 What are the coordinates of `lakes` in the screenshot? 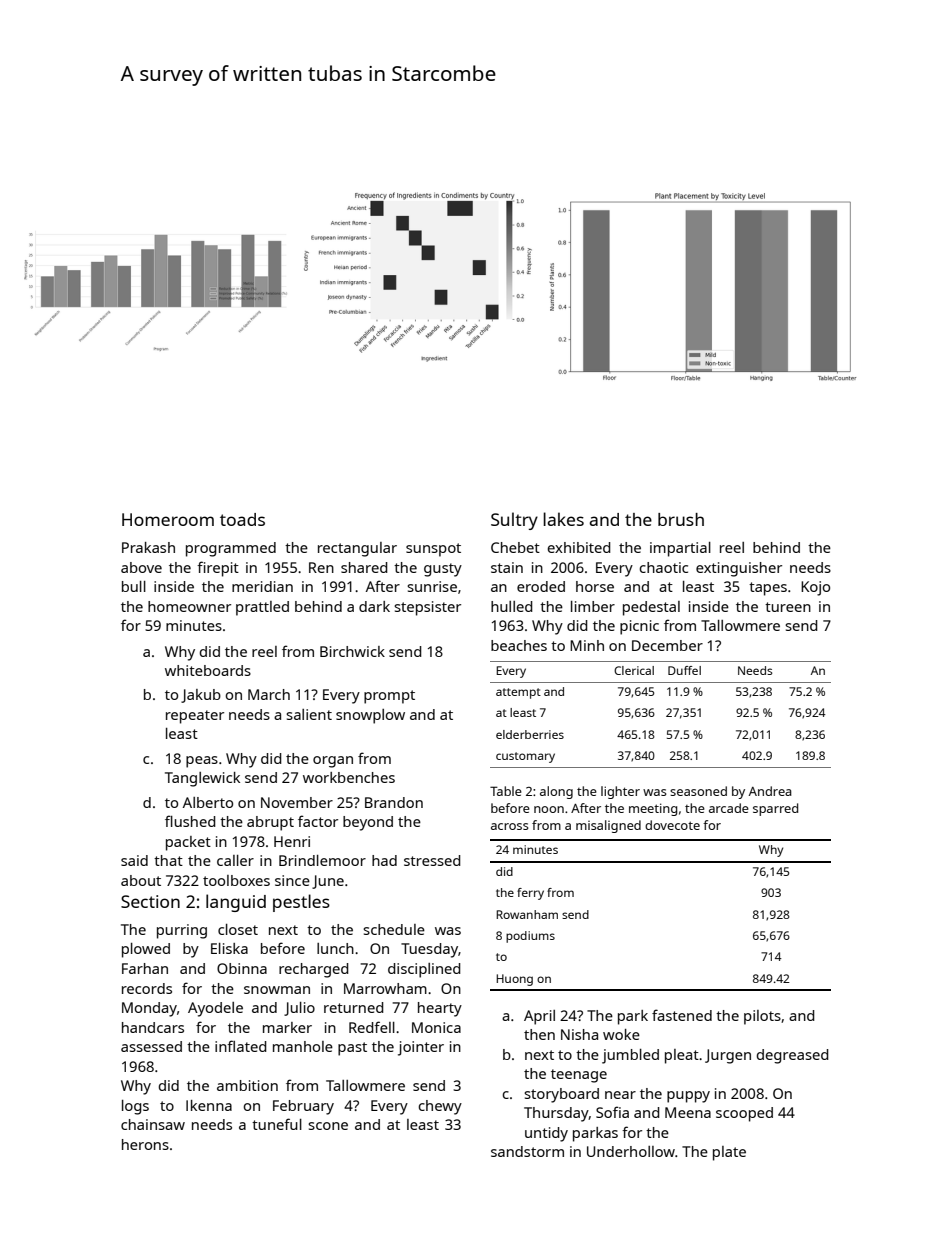 It's located at (563, 519).
